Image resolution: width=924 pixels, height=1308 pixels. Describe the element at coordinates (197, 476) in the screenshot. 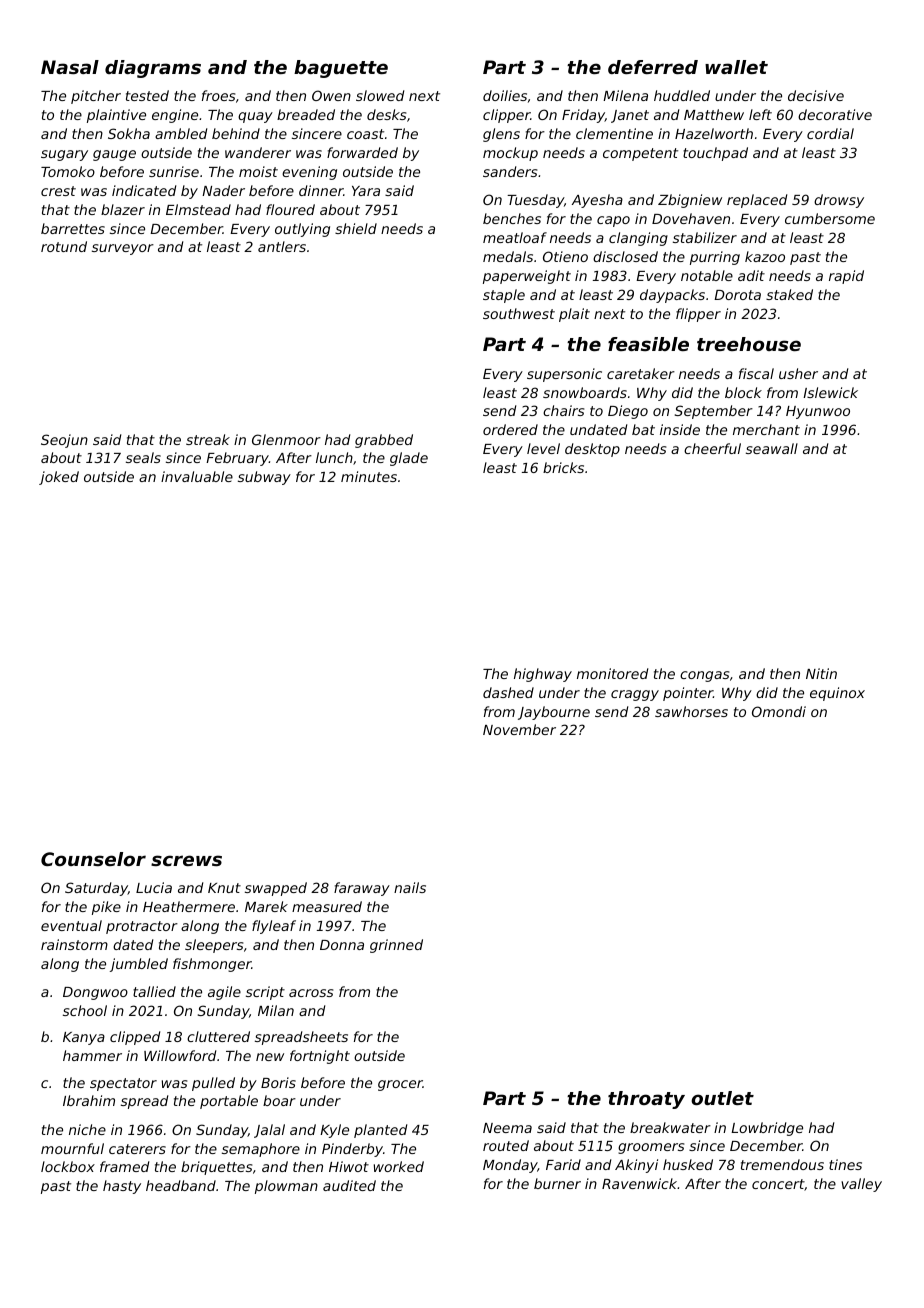

I see `invaluable` at that location.
